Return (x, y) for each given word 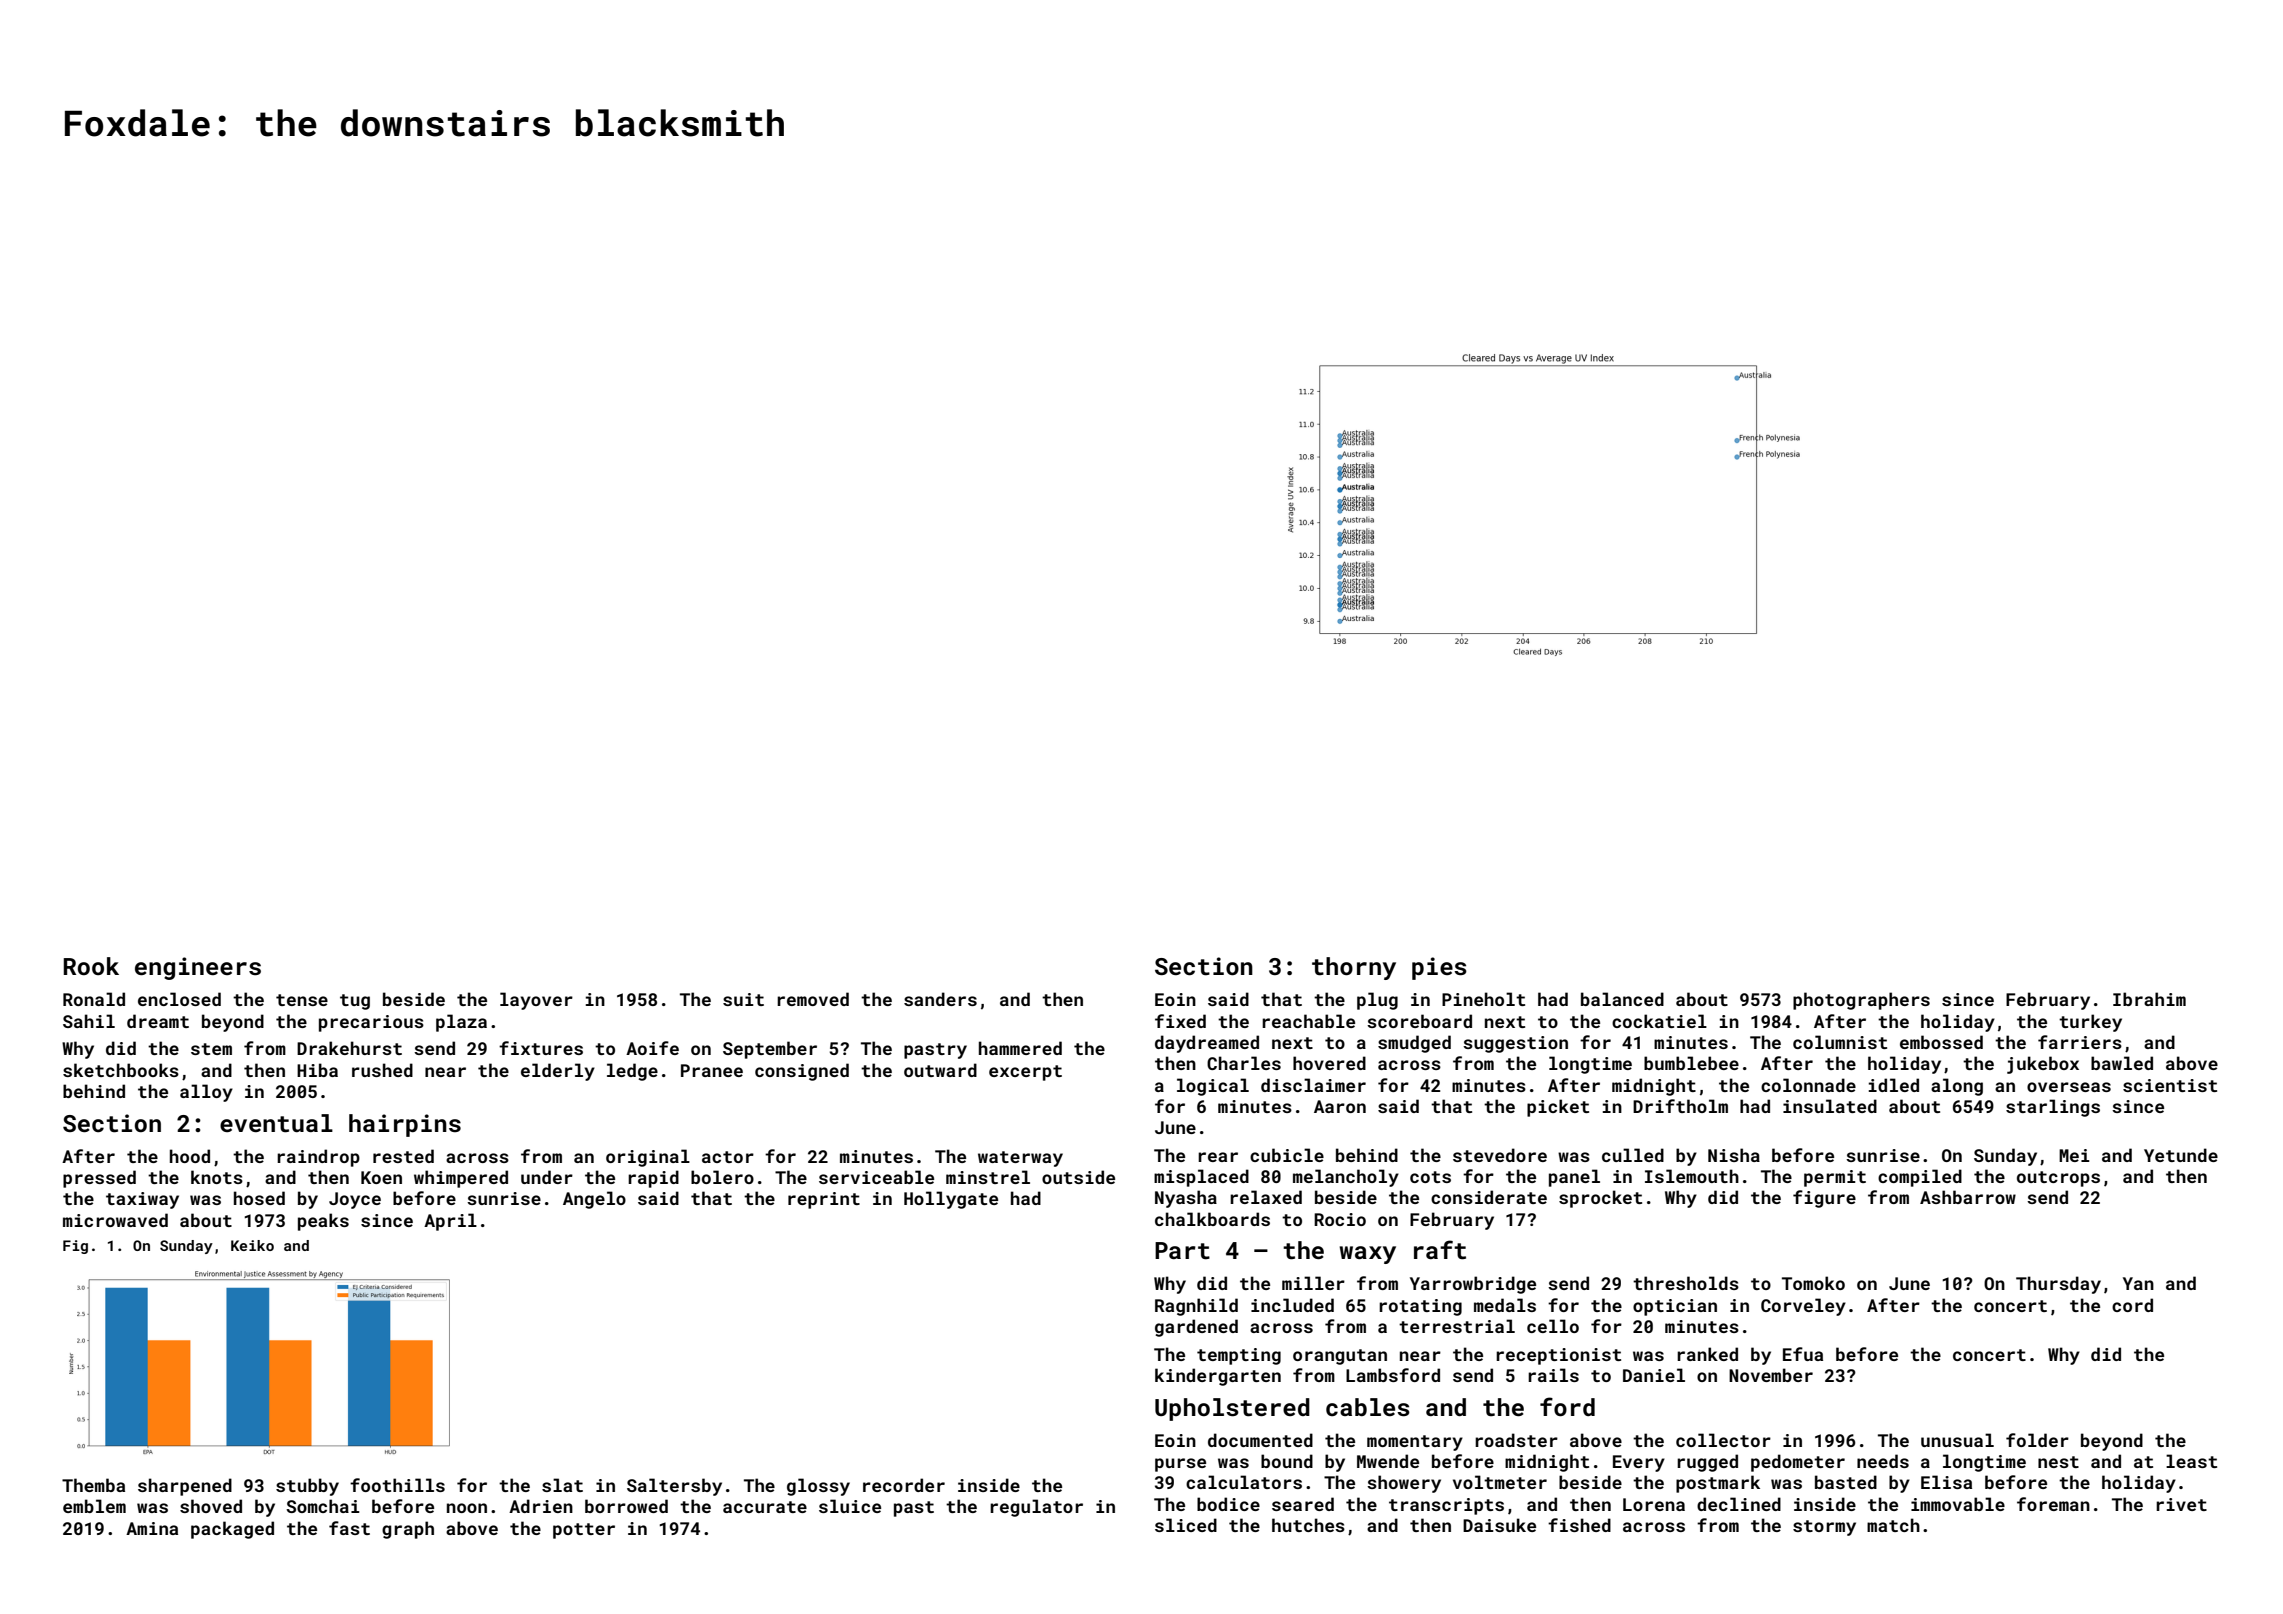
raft (1440, 1250)
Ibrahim (2149, 999)
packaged (232, 1530)
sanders (940, 999)
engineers (198, 968)
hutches (1308, 1525)
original (648, 1158)
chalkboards (1212, 1219)
